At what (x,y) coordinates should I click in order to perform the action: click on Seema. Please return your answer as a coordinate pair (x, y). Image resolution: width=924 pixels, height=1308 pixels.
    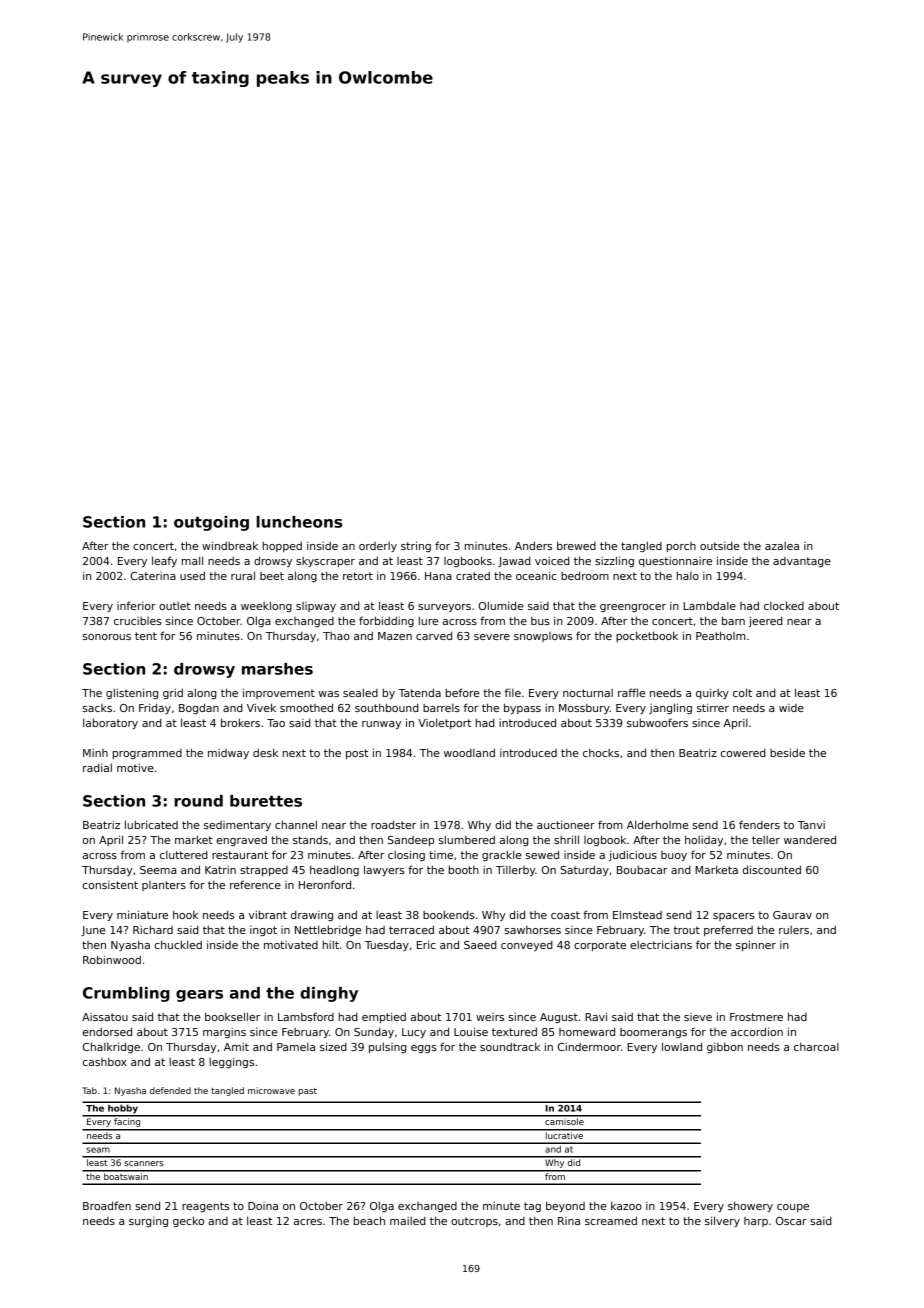
    Looking at the image, I should click on (158, 870).
